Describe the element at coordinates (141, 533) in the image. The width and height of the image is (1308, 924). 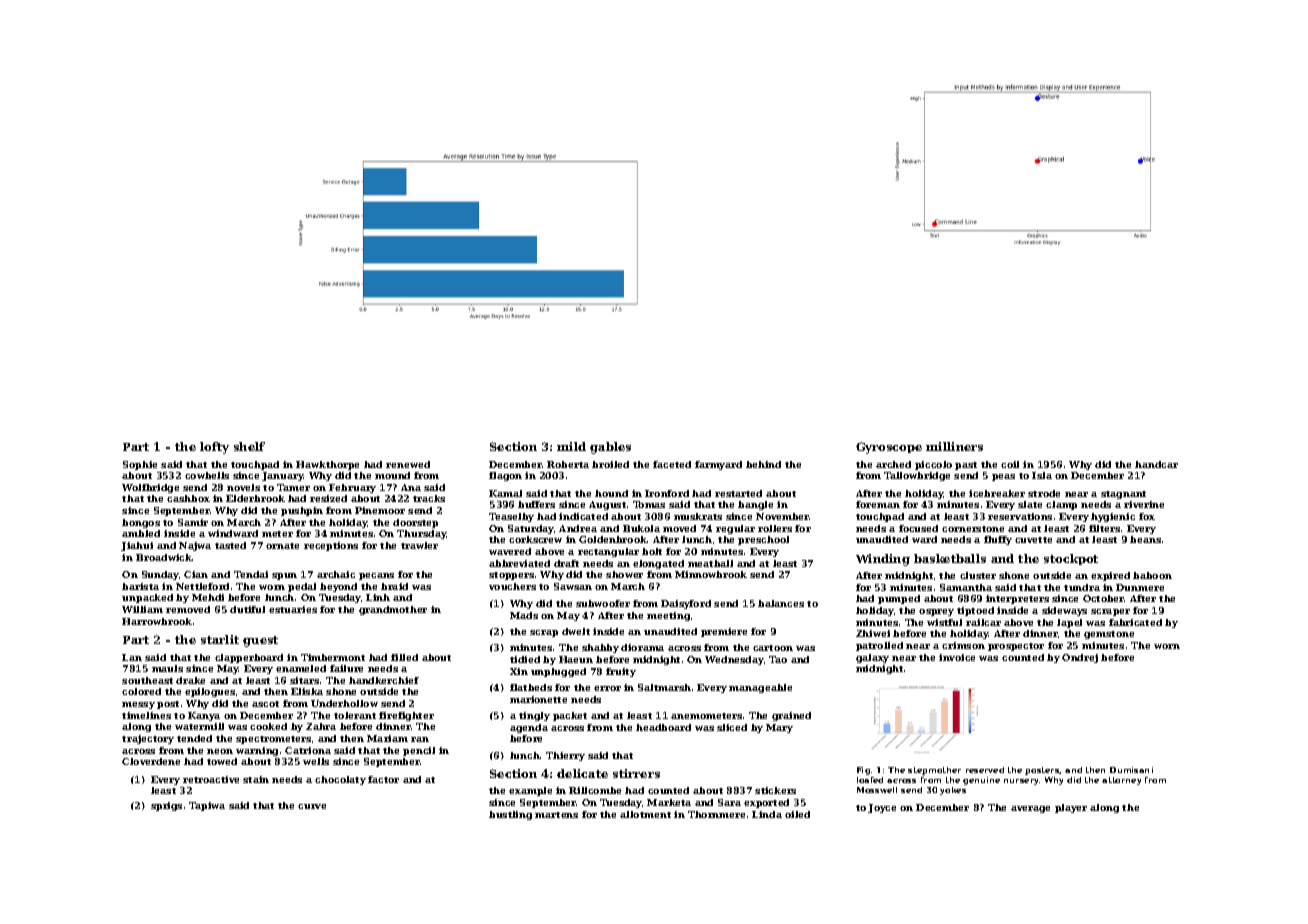
I see `ambled` at that location.
